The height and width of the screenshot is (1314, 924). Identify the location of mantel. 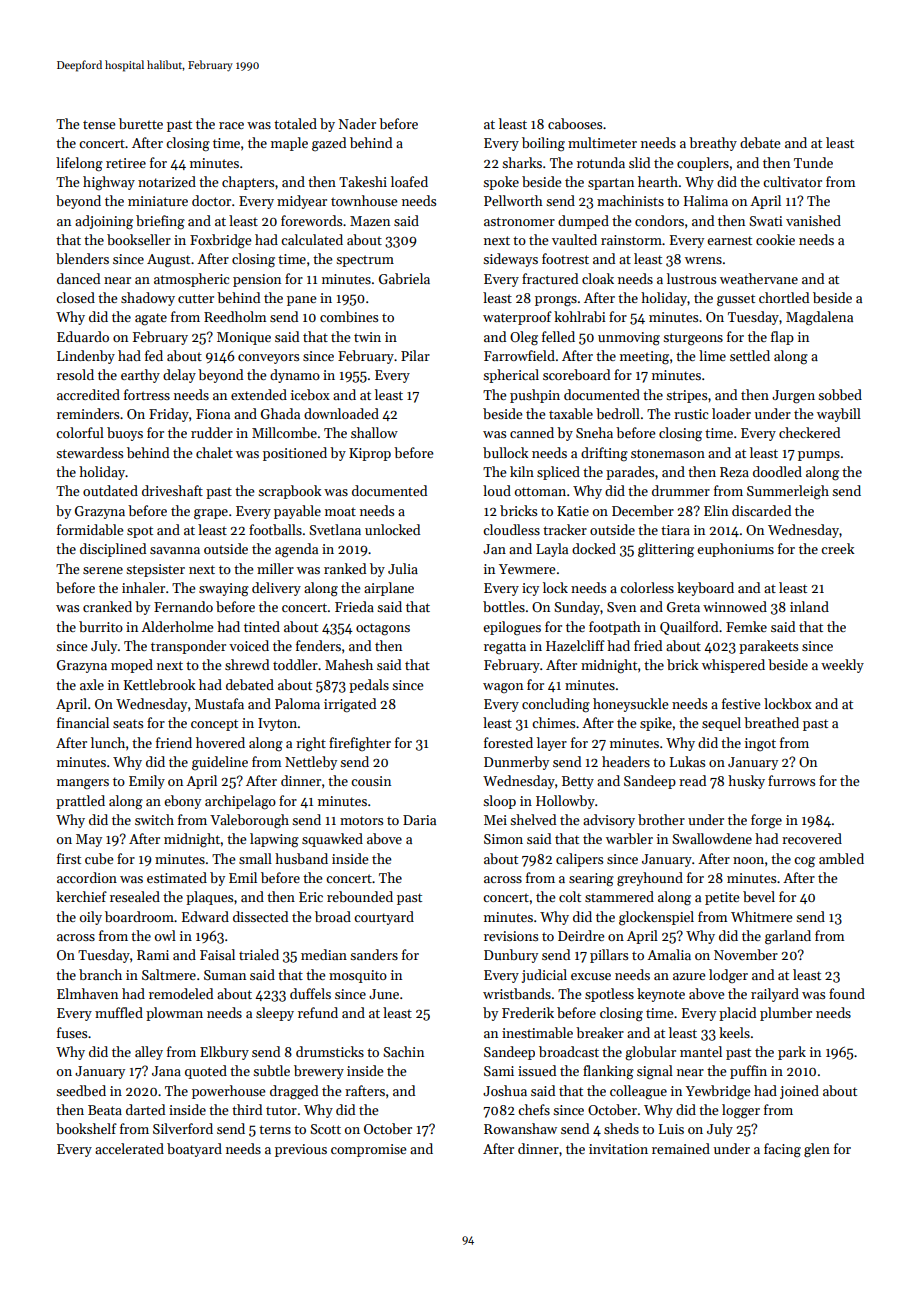
(701, 1051).
